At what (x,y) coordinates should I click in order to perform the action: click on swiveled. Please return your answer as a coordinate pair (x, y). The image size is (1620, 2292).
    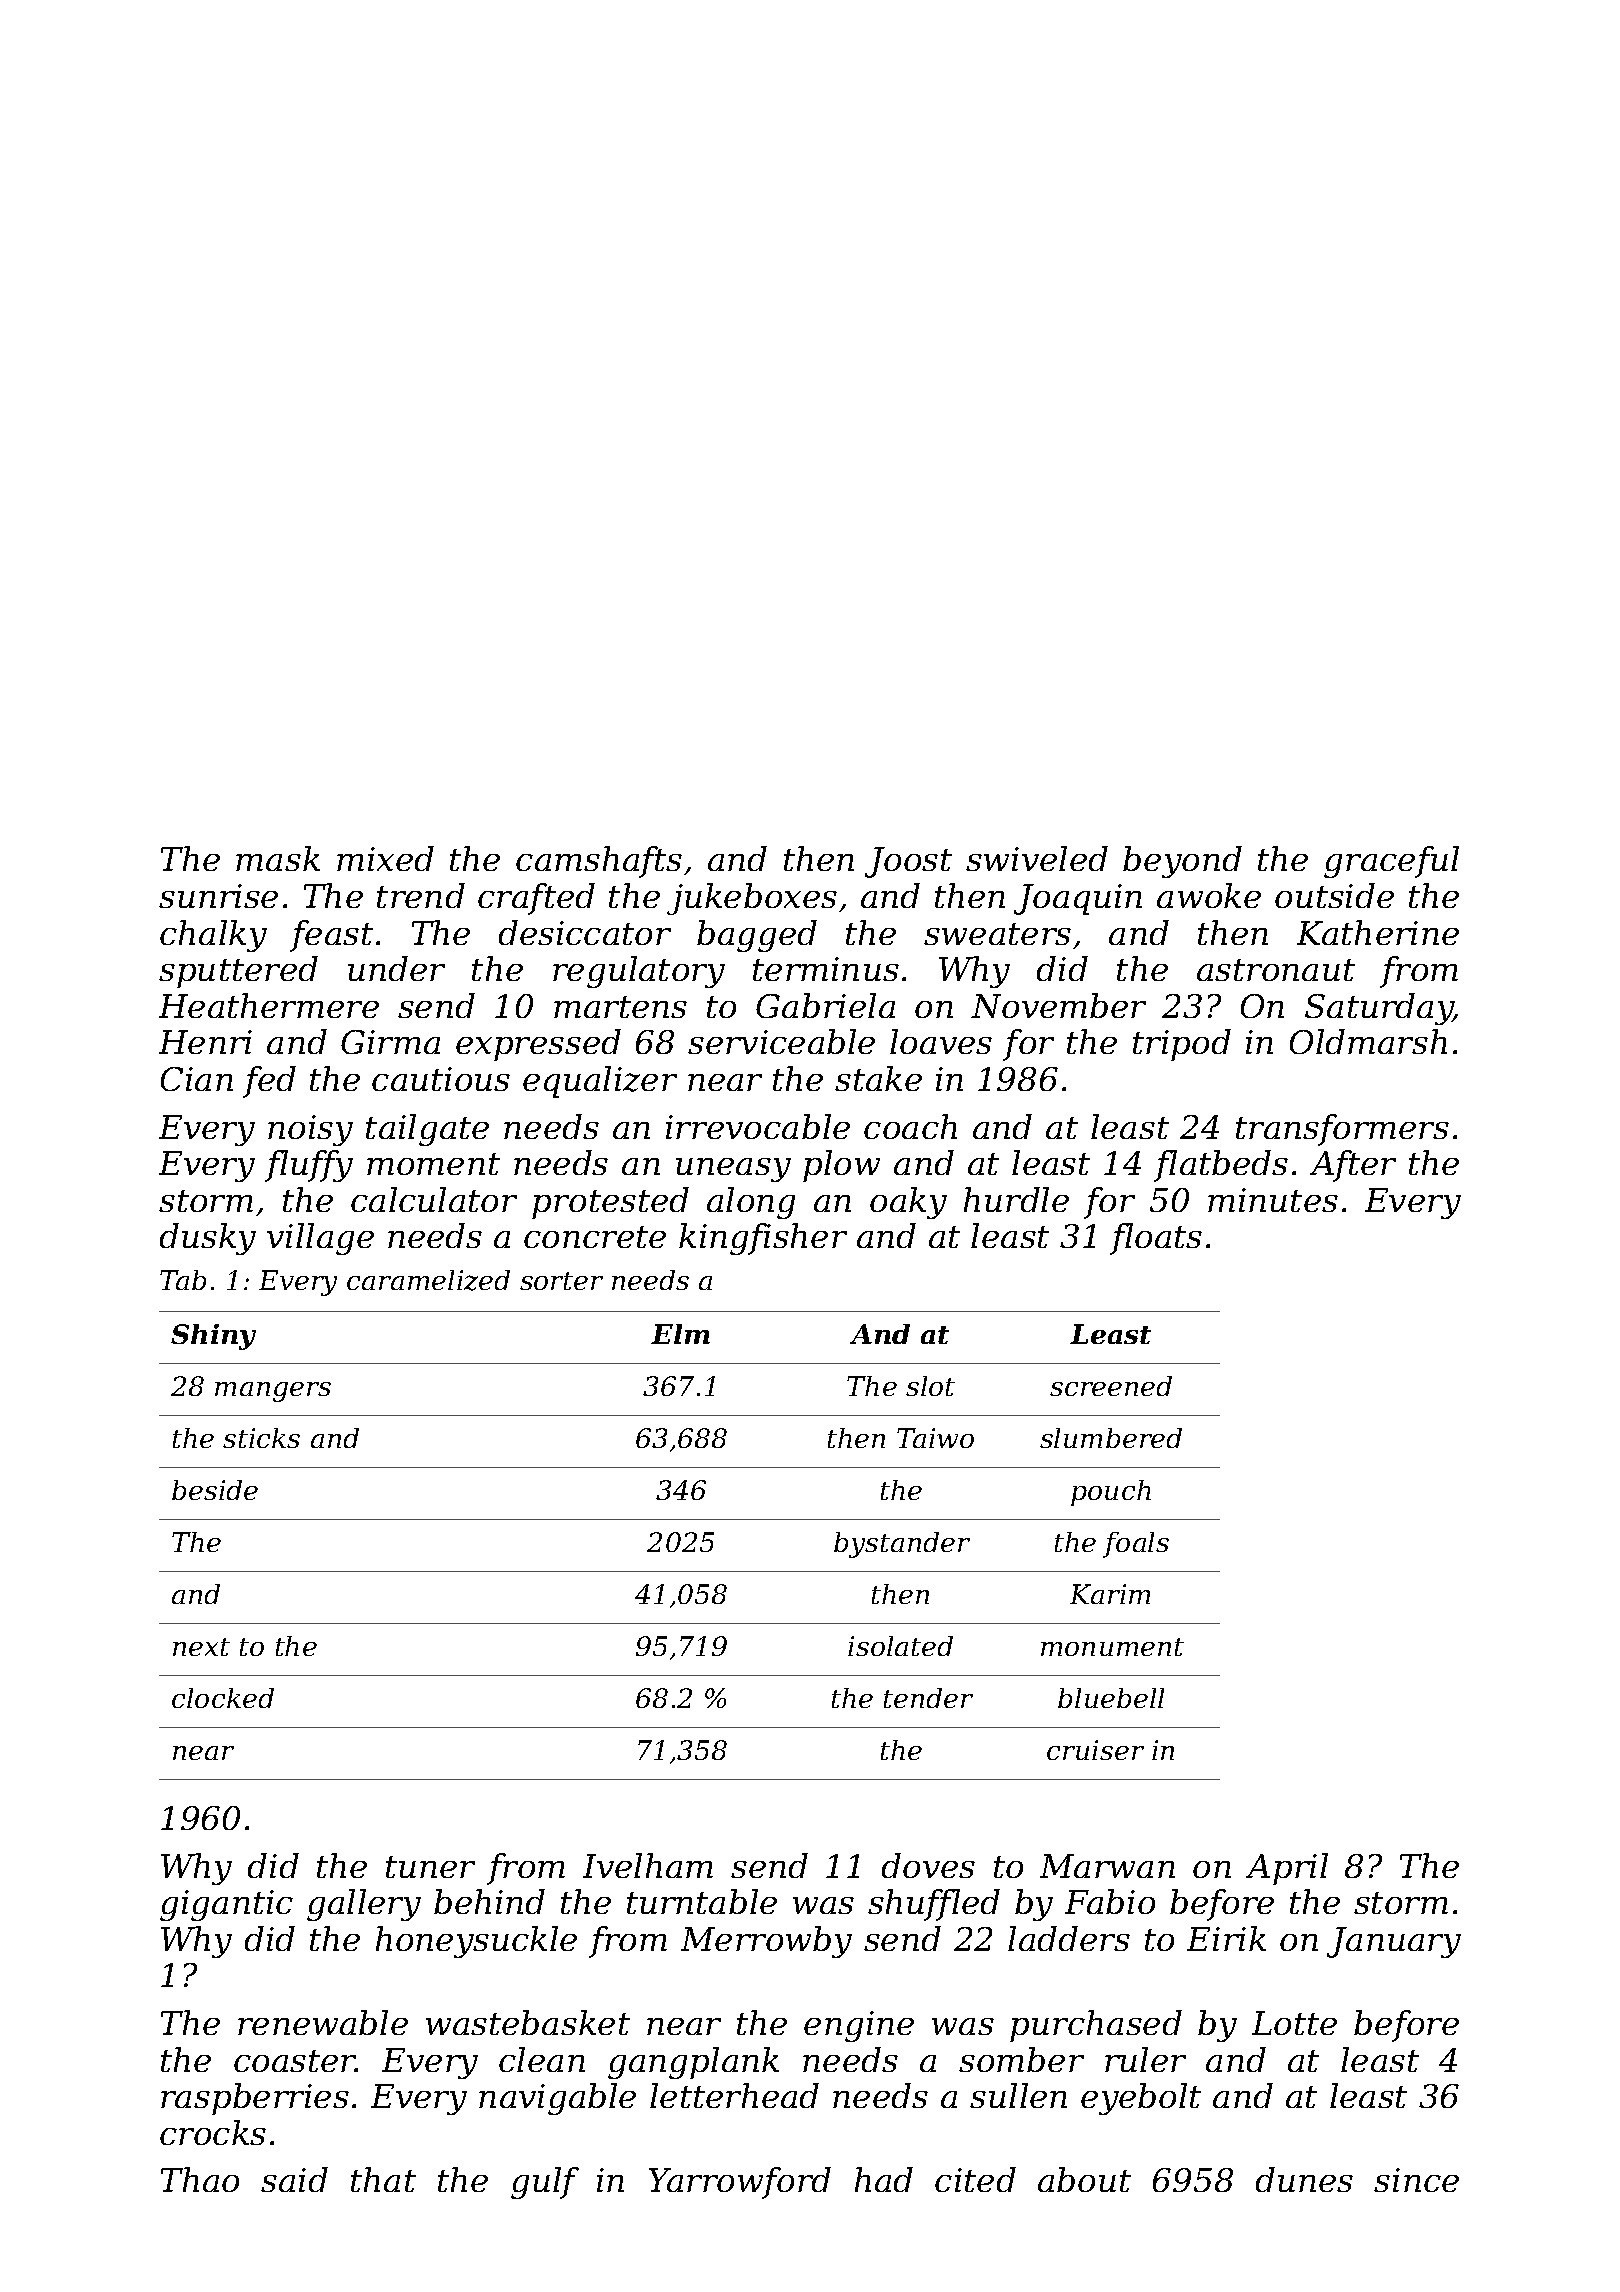
    Looking at the image, I should click on (1037, 858).
